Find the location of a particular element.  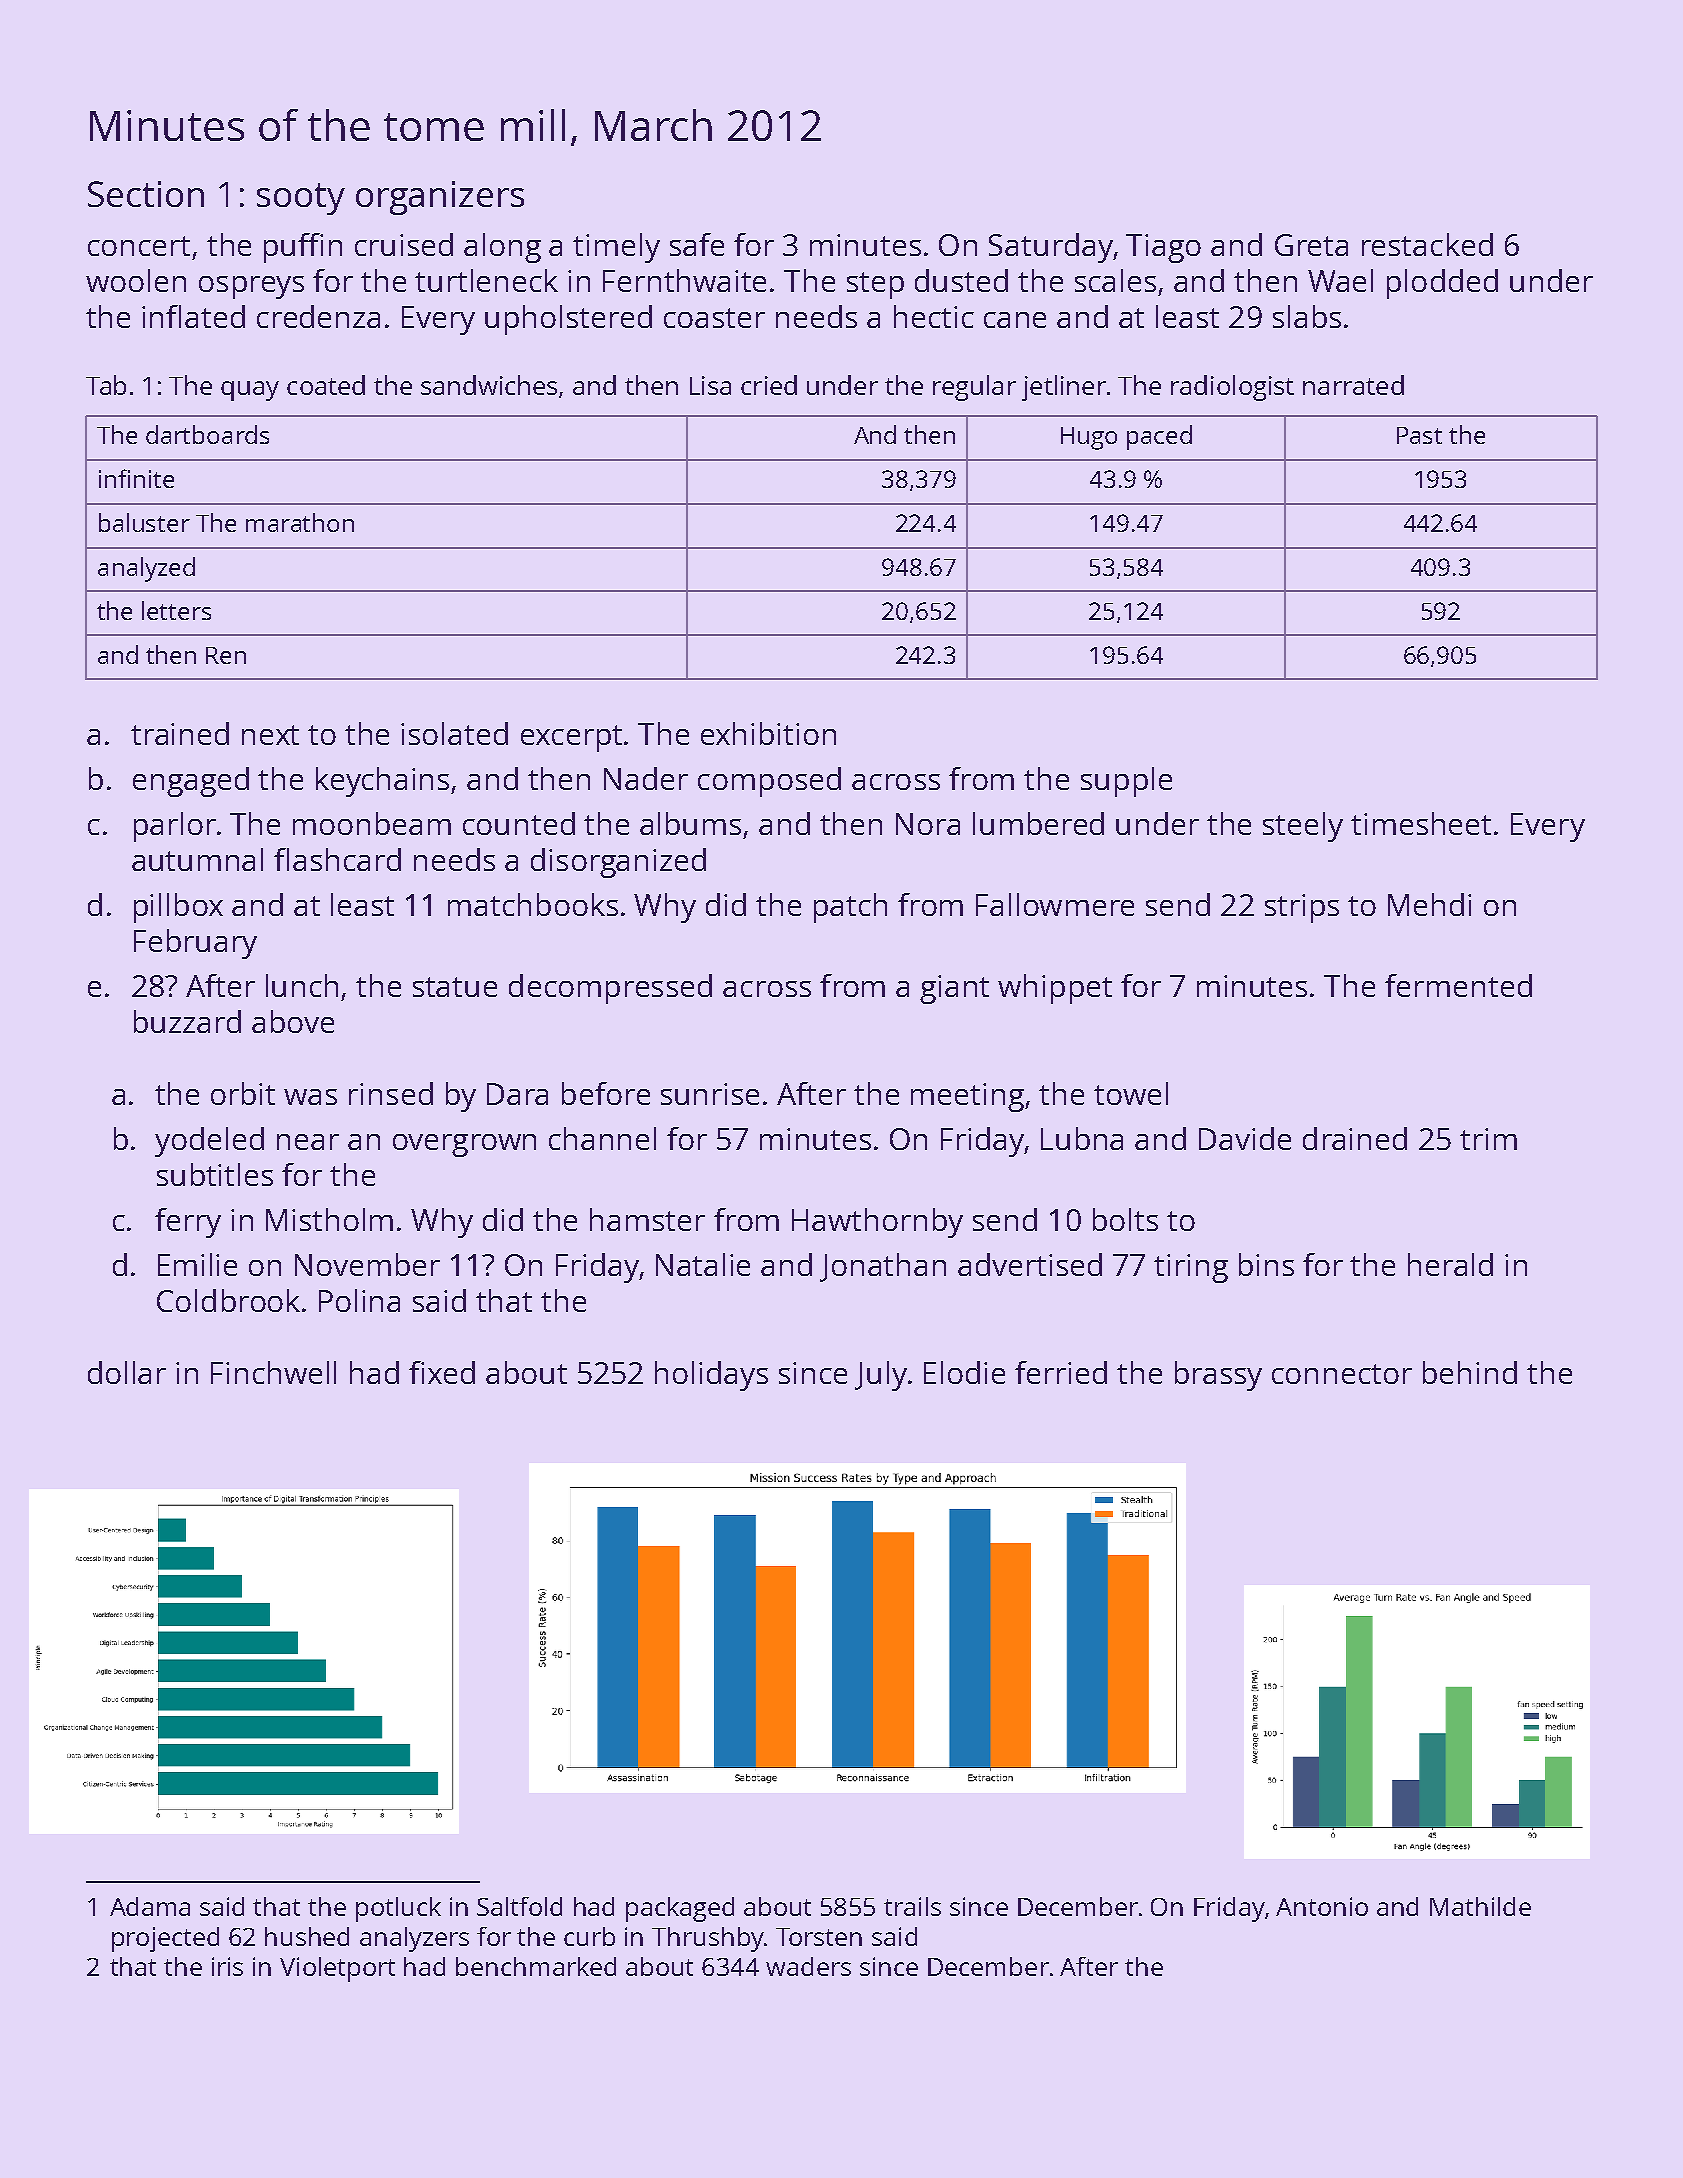

near is located at coordinates (308, 1142).
